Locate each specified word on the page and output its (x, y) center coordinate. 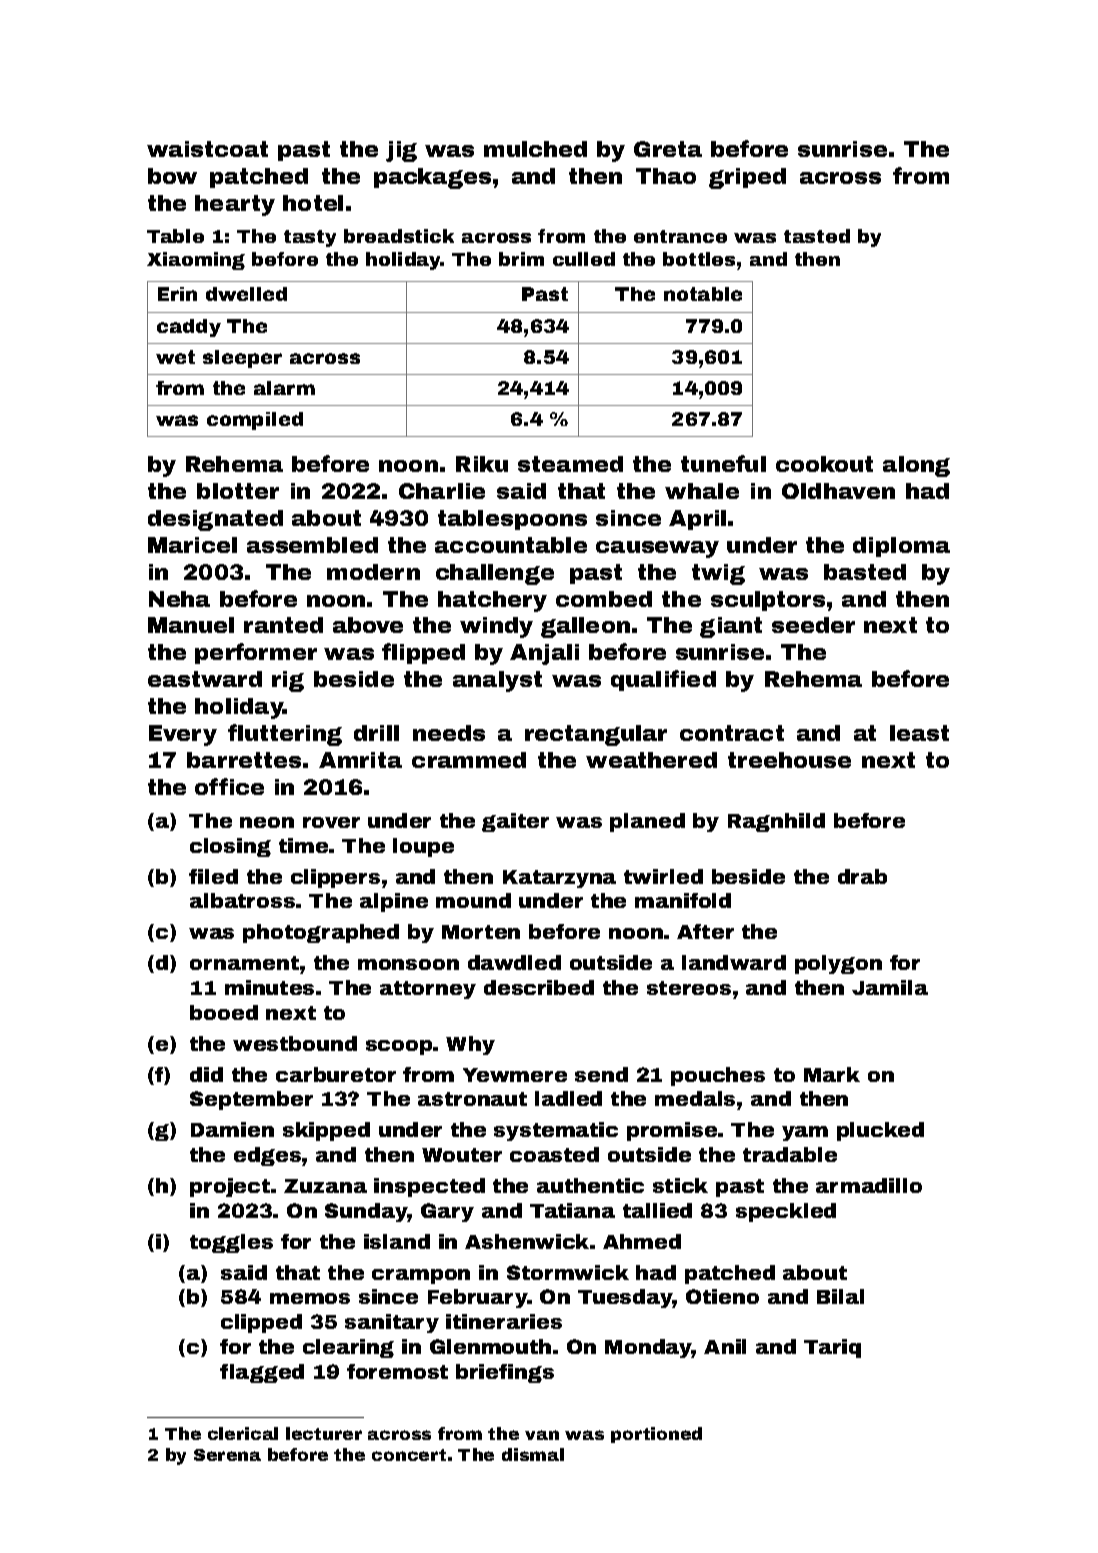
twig (718, 574)
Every (183, 735)
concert (409, 1455)
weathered (651, 760)
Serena (227, 1455)
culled (584, 259)
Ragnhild (776, 822)
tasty (310, 238)
